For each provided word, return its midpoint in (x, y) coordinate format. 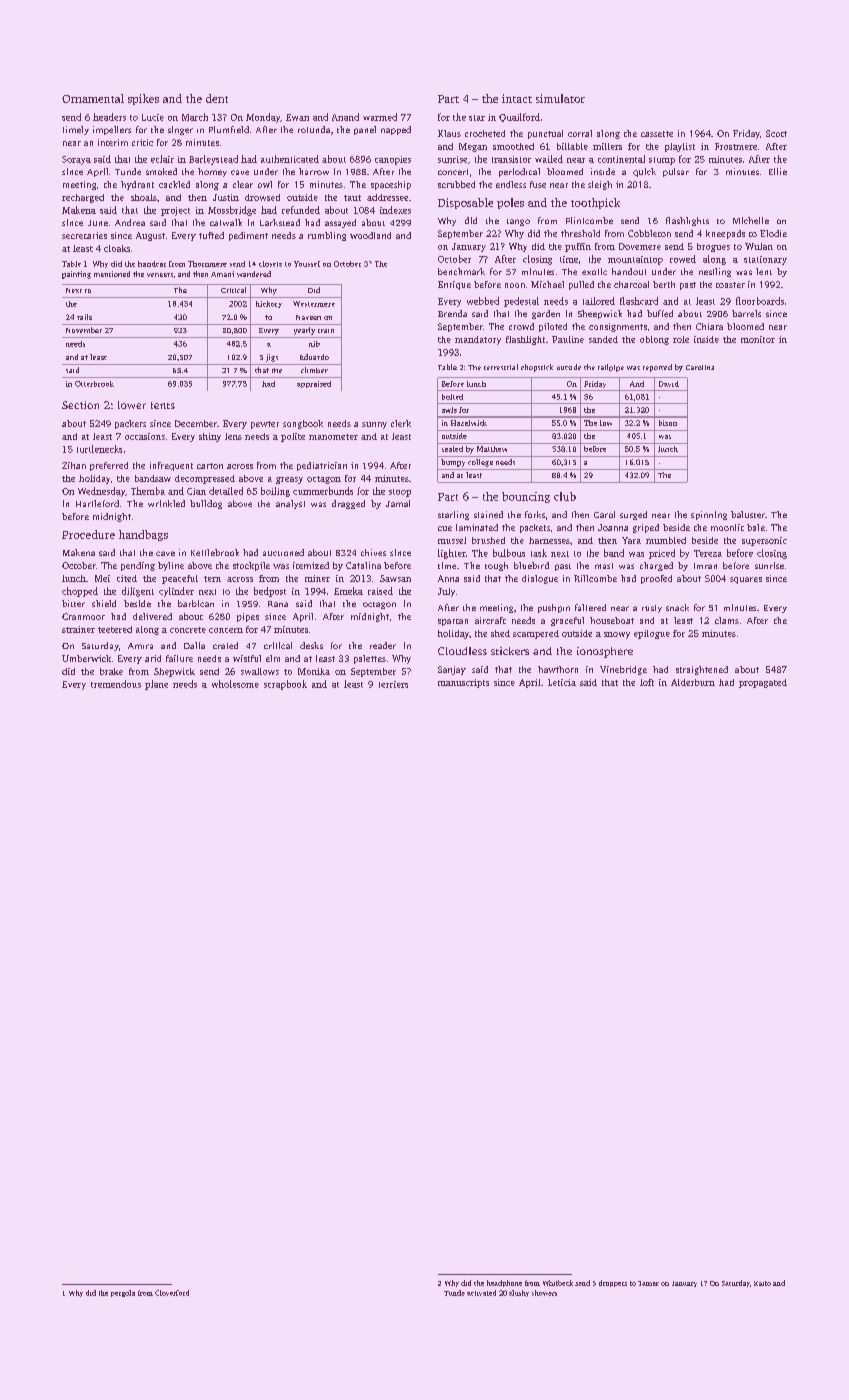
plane (156, 685)
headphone (504, 1283)
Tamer (648, 1283)
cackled (174, 184)
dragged (348, 504)
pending (138, 566)
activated (481, 1293)
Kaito (762, 1283)
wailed (549, 159)
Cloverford (172, 1293)
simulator (560, 98)
